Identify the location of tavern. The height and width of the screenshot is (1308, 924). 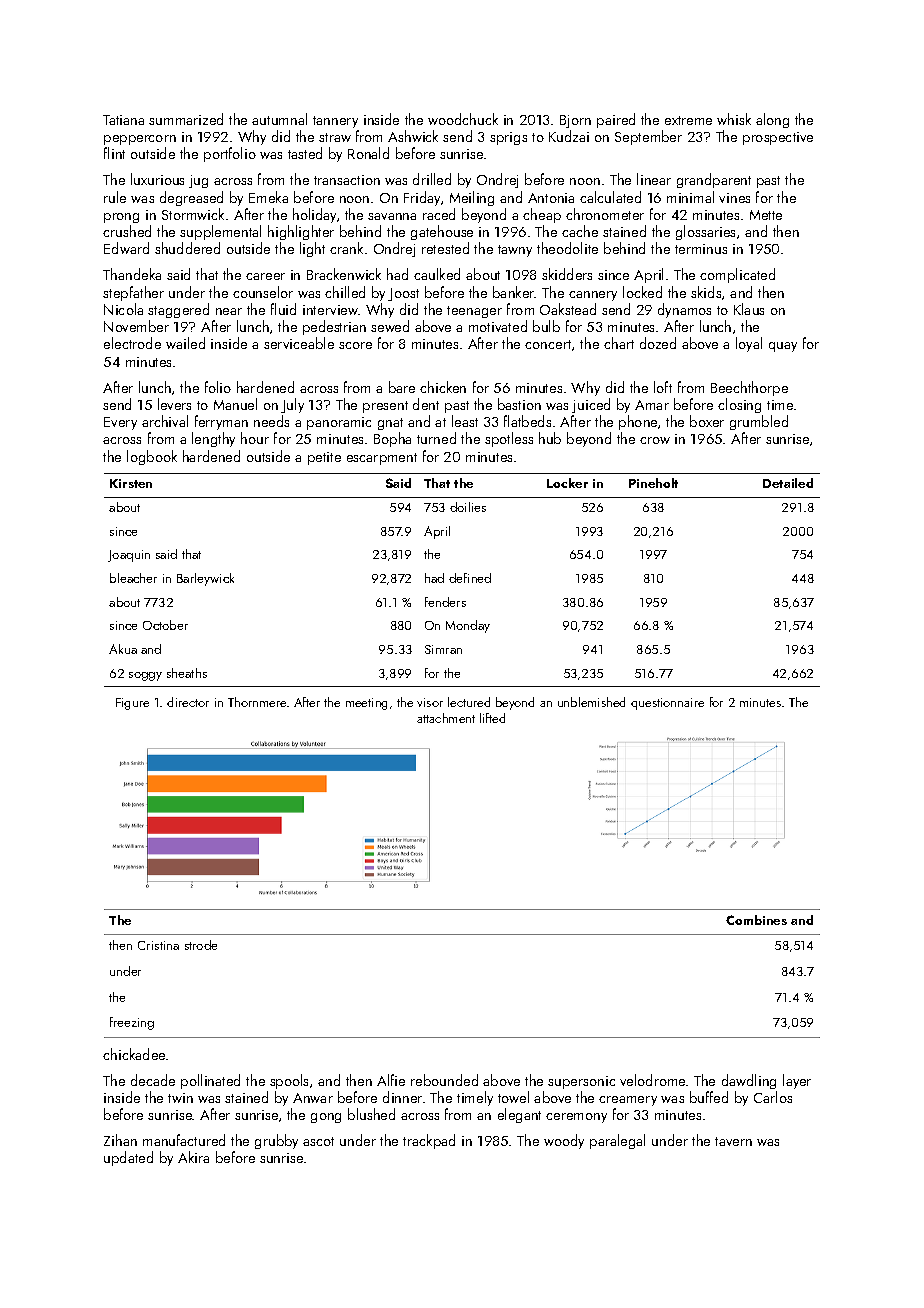
(733, 1141).
